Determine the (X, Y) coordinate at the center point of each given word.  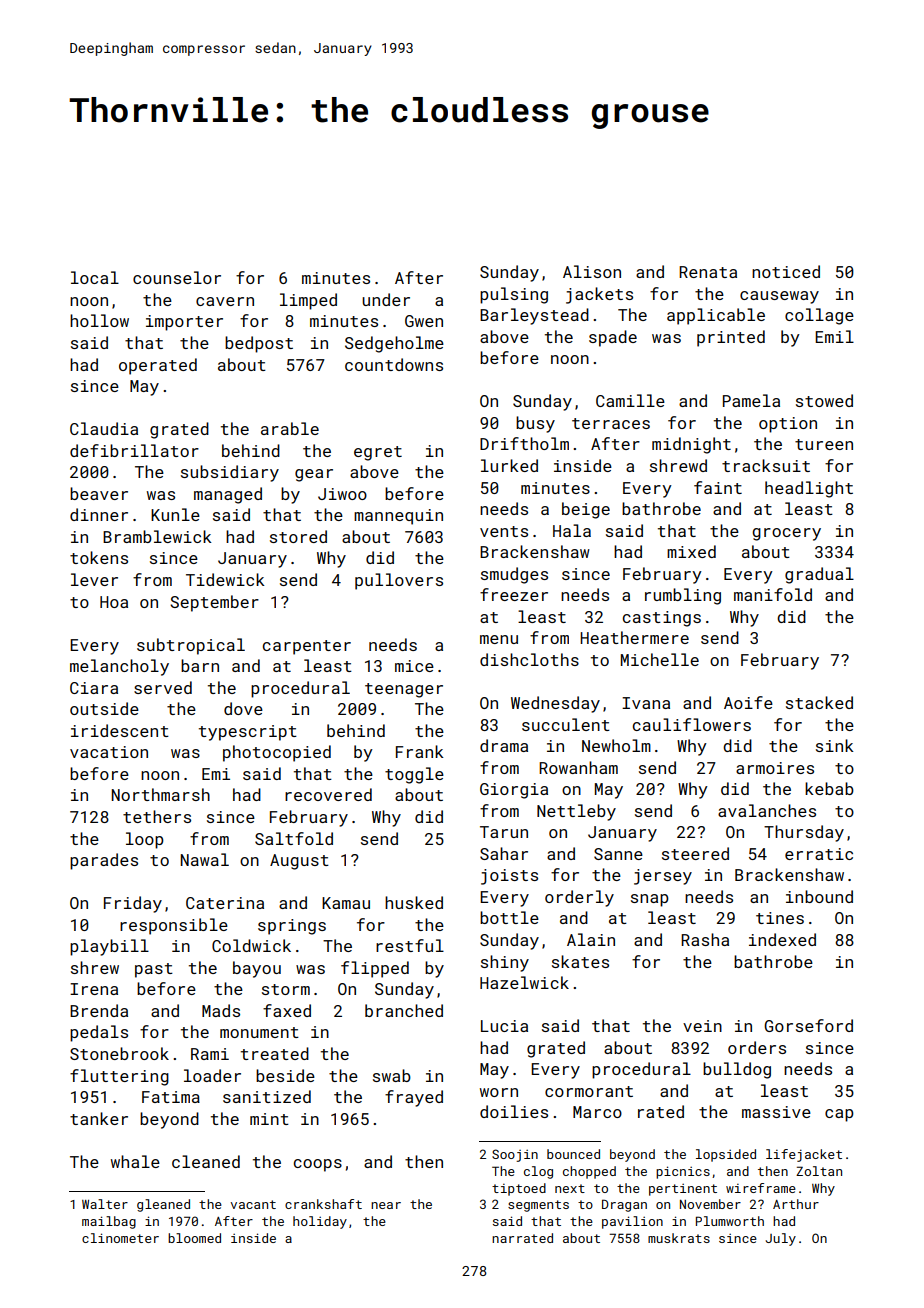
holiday (320, 1222)
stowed (824, 400)
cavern (225, 301)
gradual (819, 575)
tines (780, 918)
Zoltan (819, 1171)
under (386, 299)
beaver (99, 493)
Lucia (504, 1026)
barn (200, 665)
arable (290, 428)
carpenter (307, 647)
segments (538, 1206)
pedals (99, 1033)
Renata (708, 272)
